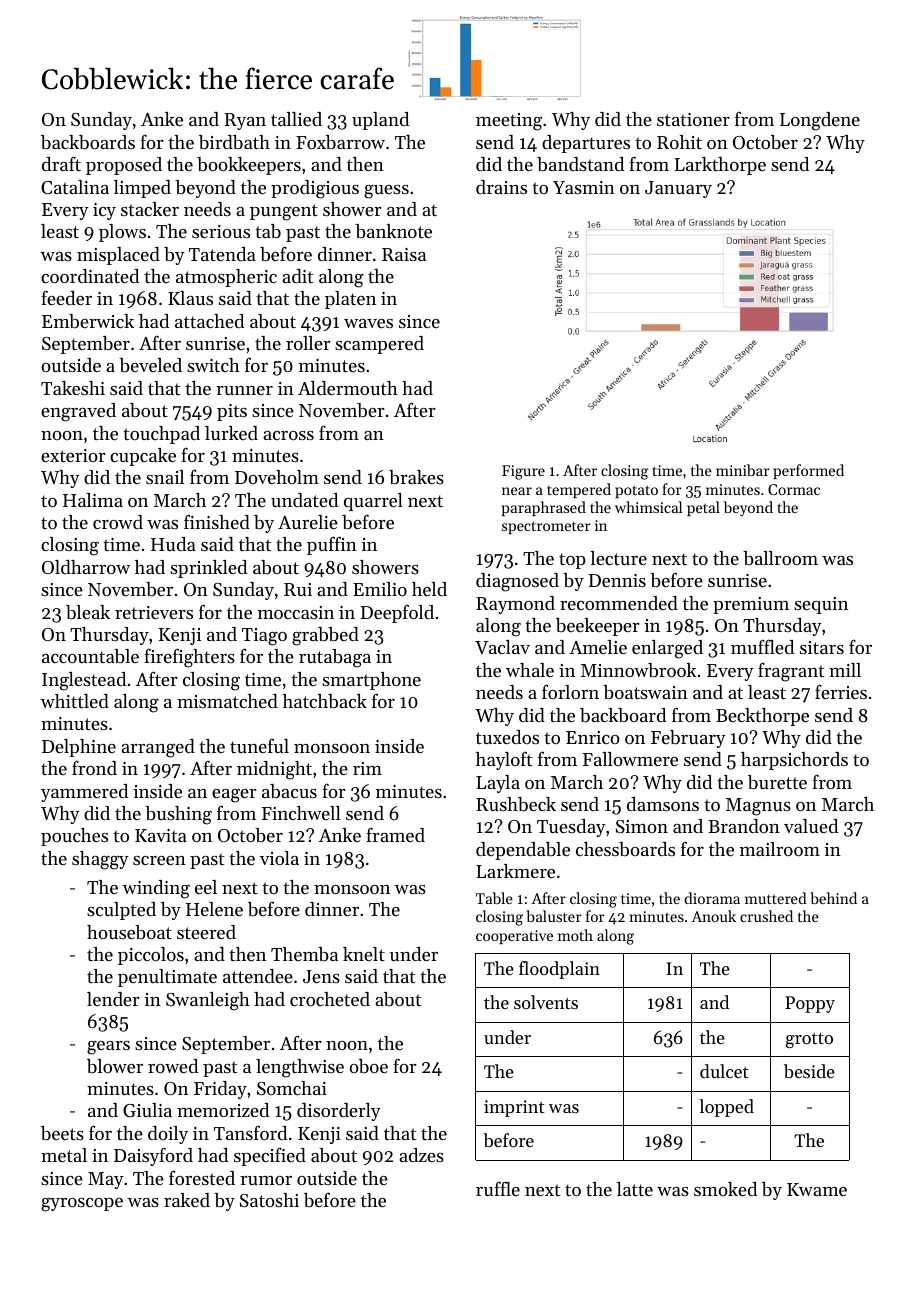 This page has width=924, height=1308. Describe the element at coordinates (156, 889) in the page. I see `winding` at that location.
